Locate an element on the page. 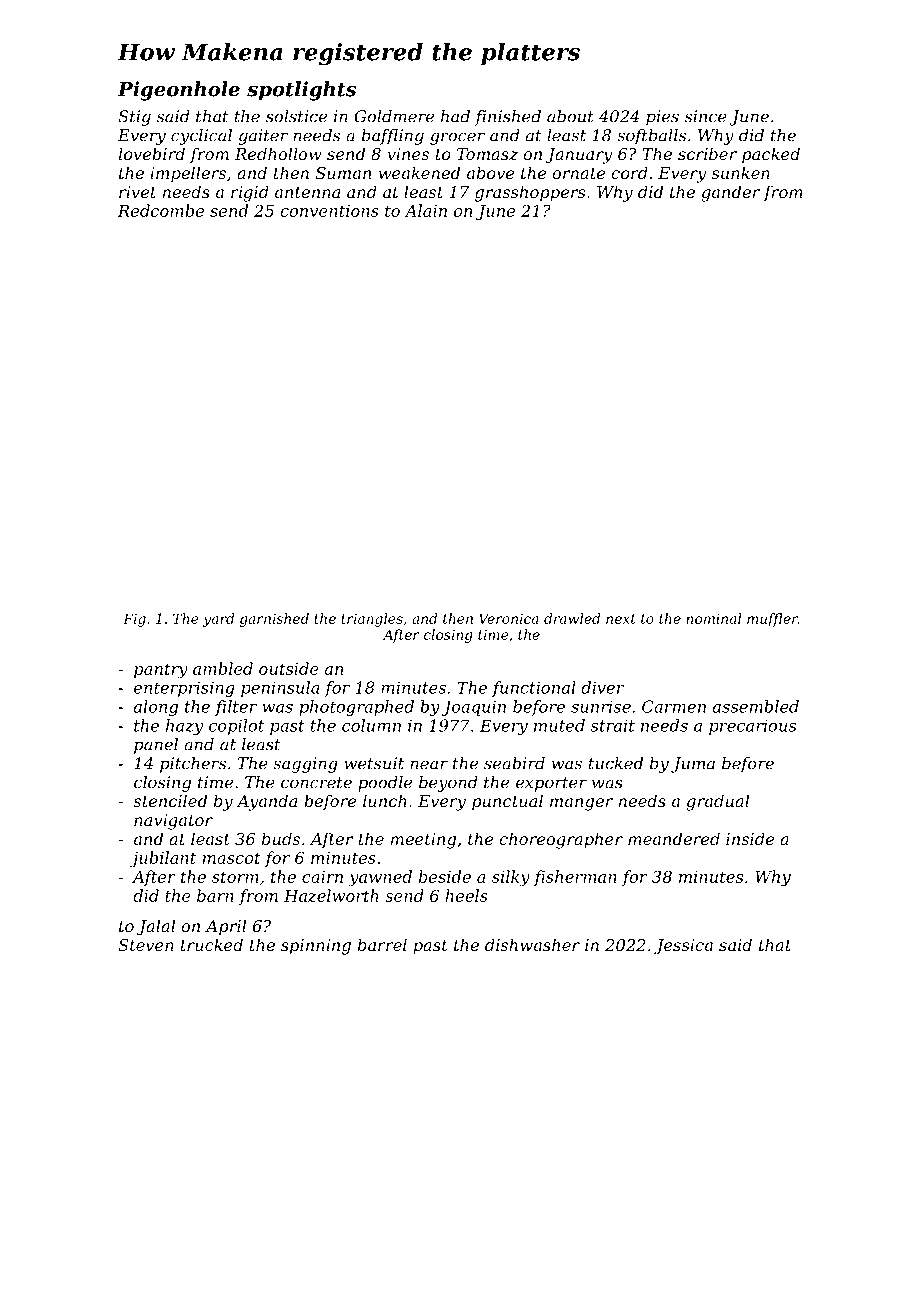  punctual is located at coordinates (507, 802).
